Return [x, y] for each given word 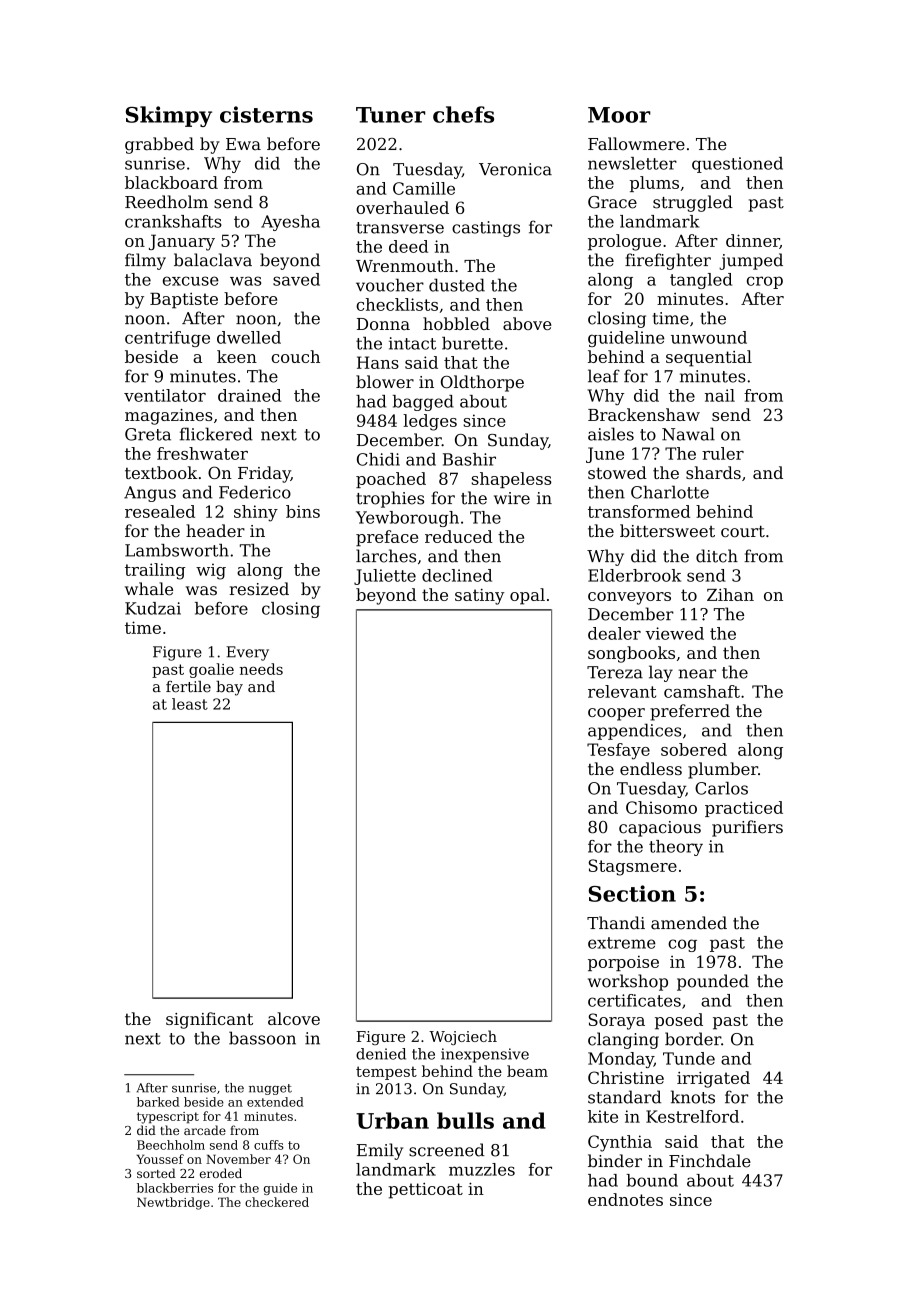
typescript [168, 1118]
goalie [211, 670]
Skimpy [169, 116]
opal [527, 596]
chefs [463, 114]
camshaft [702, 691]
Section [632, 893]
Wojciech [463, 1037]
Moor [619, 115]
